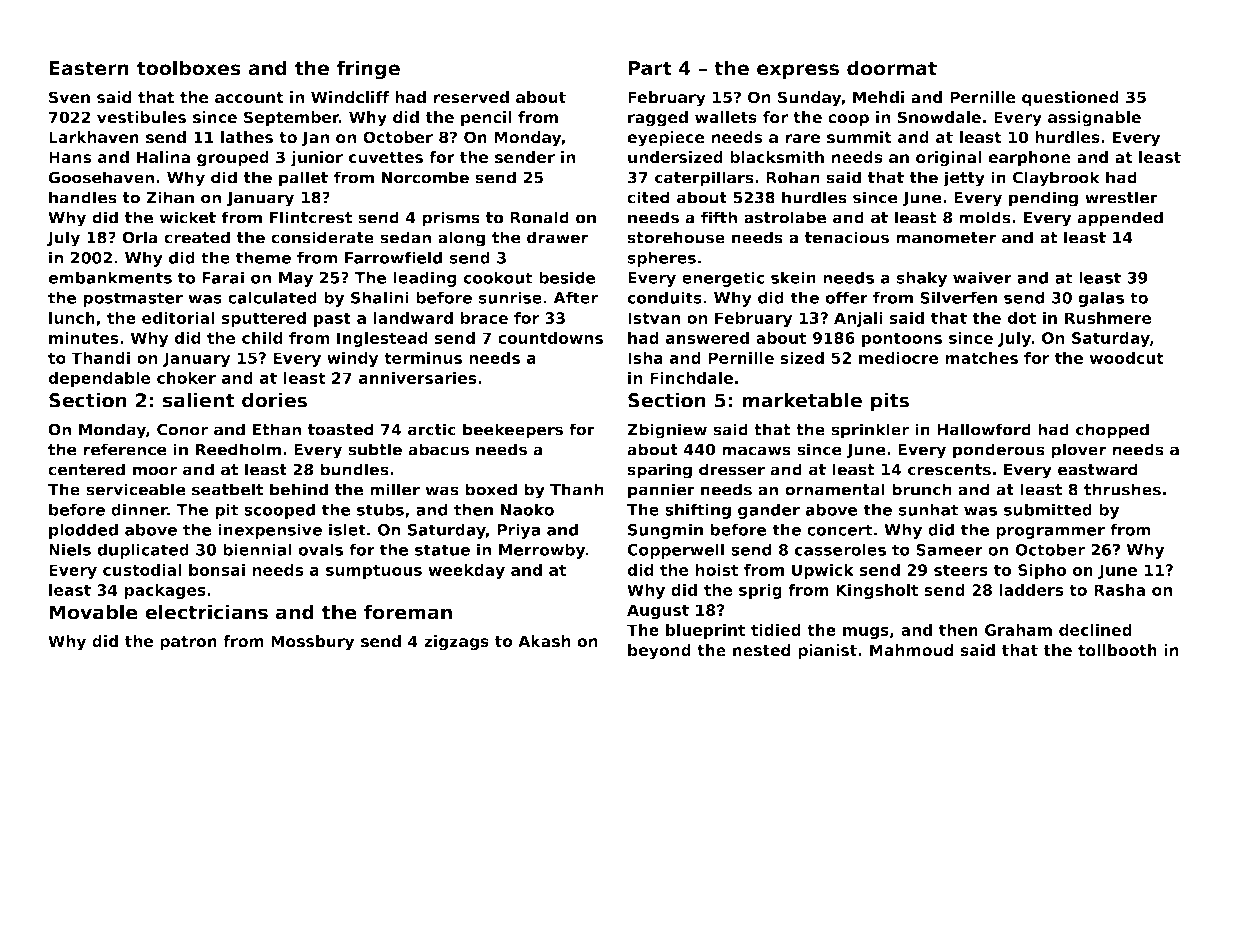  I want to click on pannier, so click(661, 491).
